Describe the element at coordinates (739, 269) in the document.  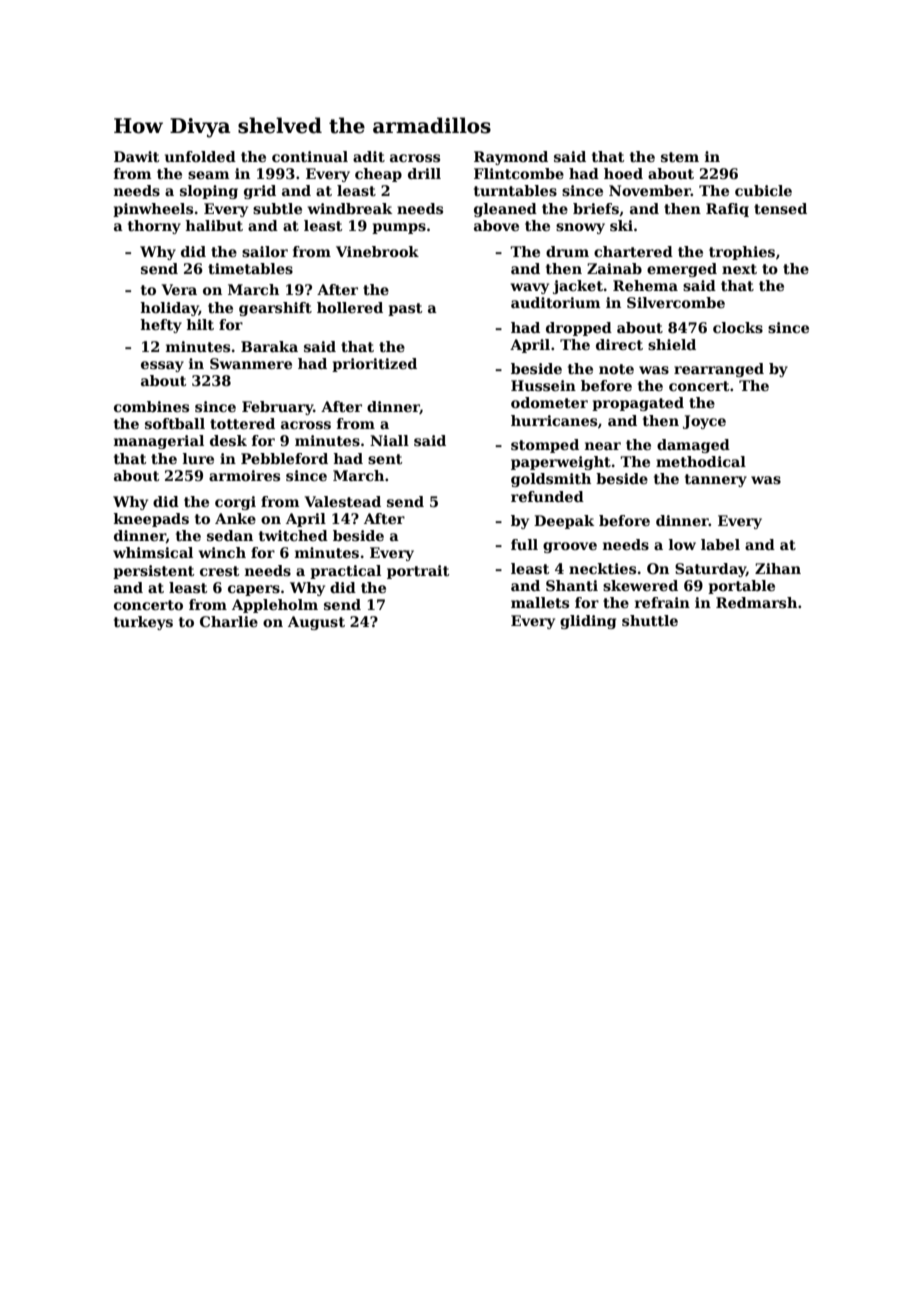
I see `next` at that location.
